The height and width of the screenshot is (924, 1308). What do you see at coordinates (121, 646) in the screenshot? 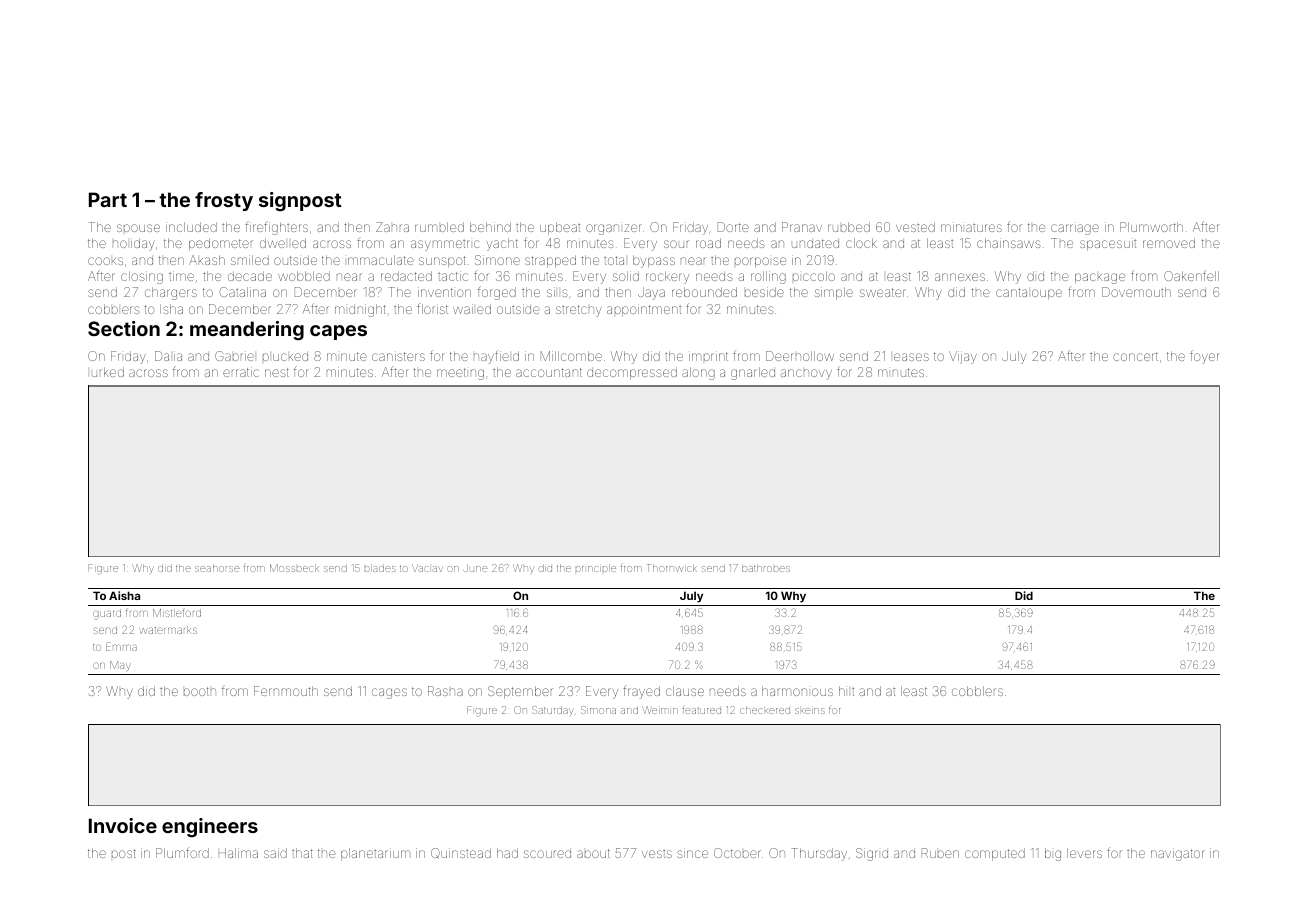
I see `Emma` at bounding box center [121, 646].
